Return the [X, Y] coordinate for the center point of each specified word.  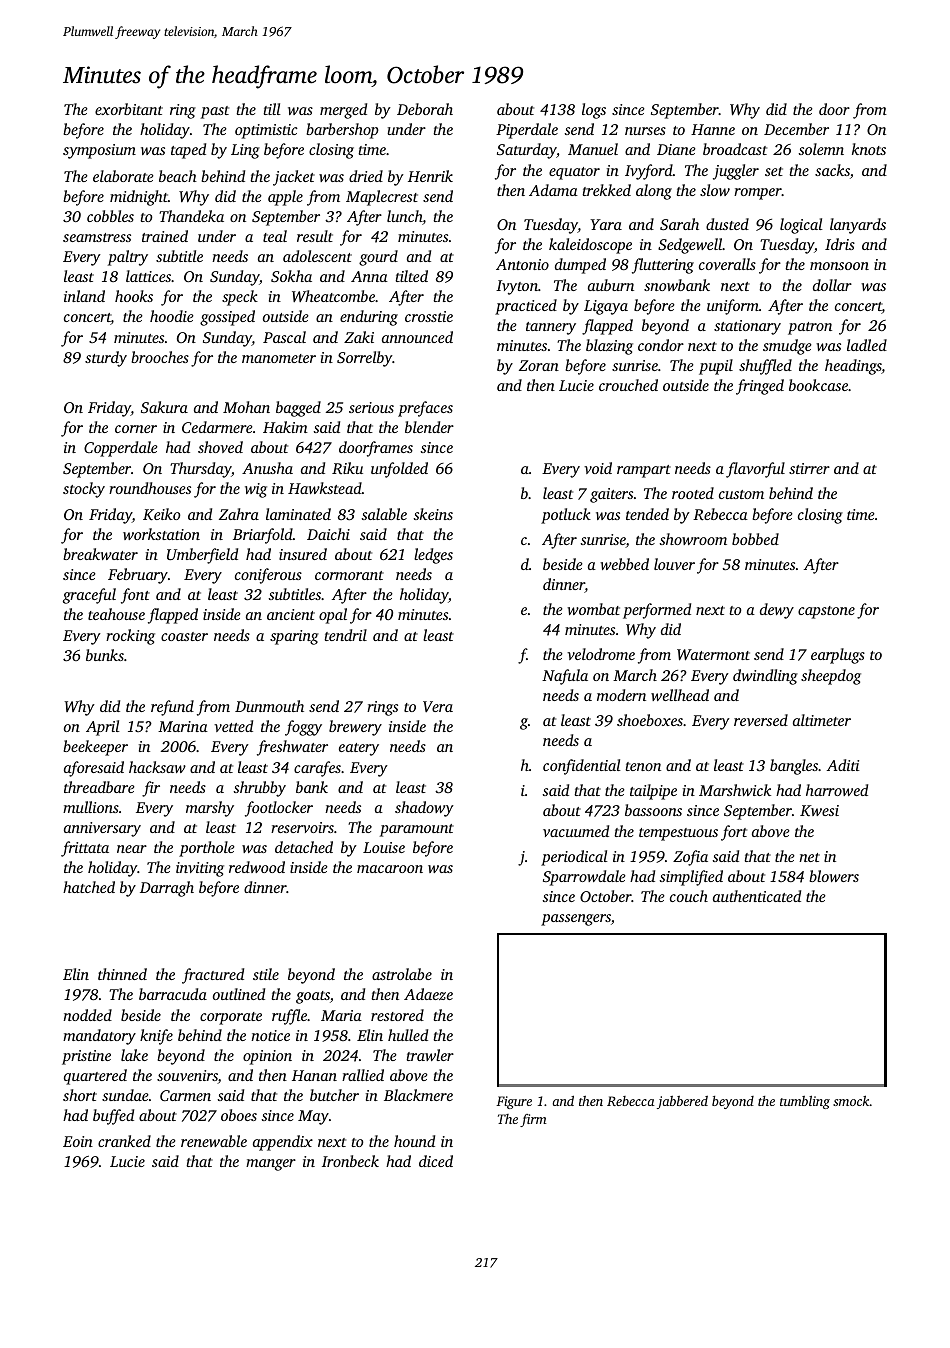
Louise [384, 847]
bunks [105, 655]
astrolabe [402, 974]
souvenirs [187, 1077]
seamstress [97, 237]
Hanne [713, 129]
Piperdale [527, 131]
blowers [834, 876]
